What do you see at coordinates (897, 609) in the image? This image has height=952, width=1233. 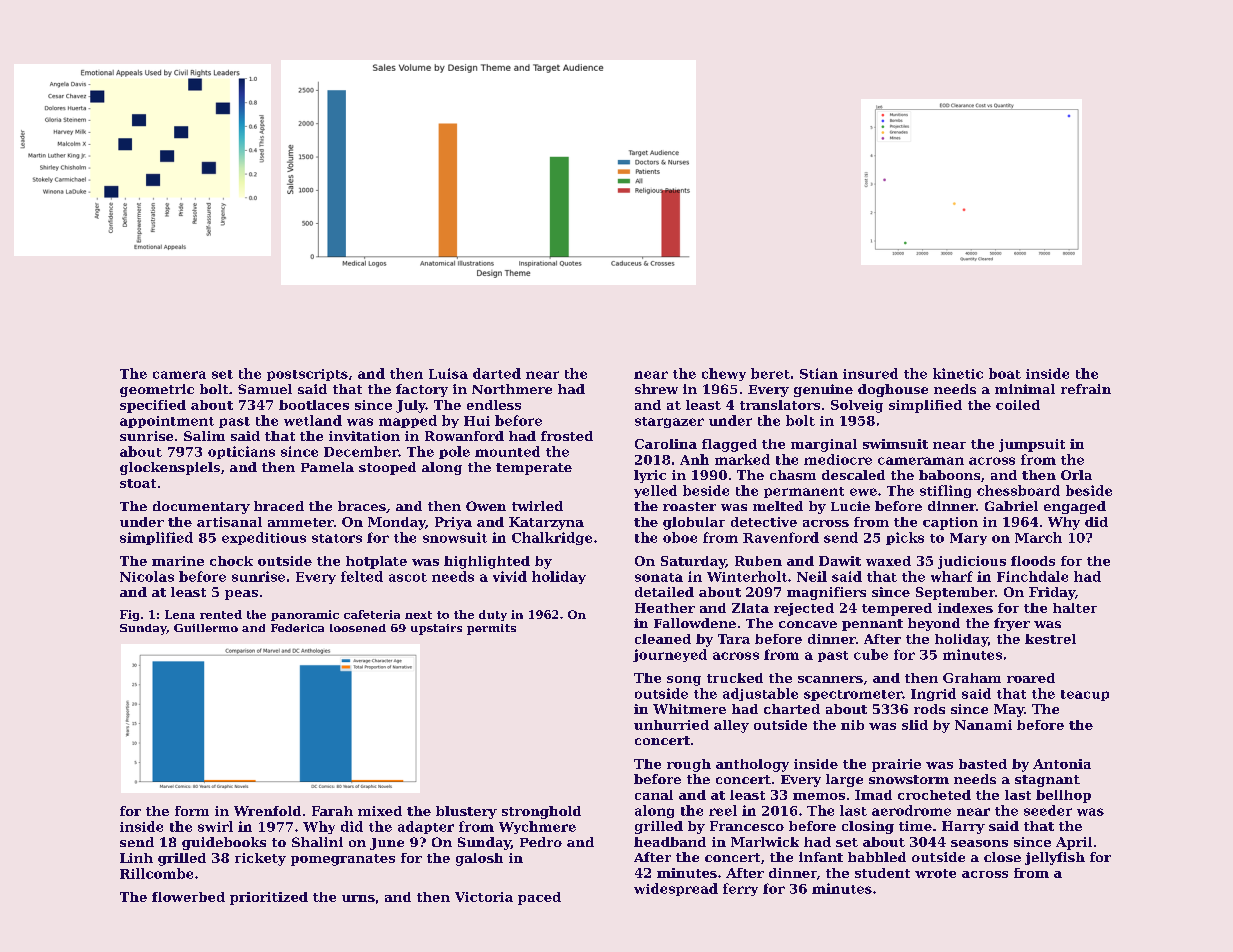 I see `tempered` at bounding box center [897, 609].
